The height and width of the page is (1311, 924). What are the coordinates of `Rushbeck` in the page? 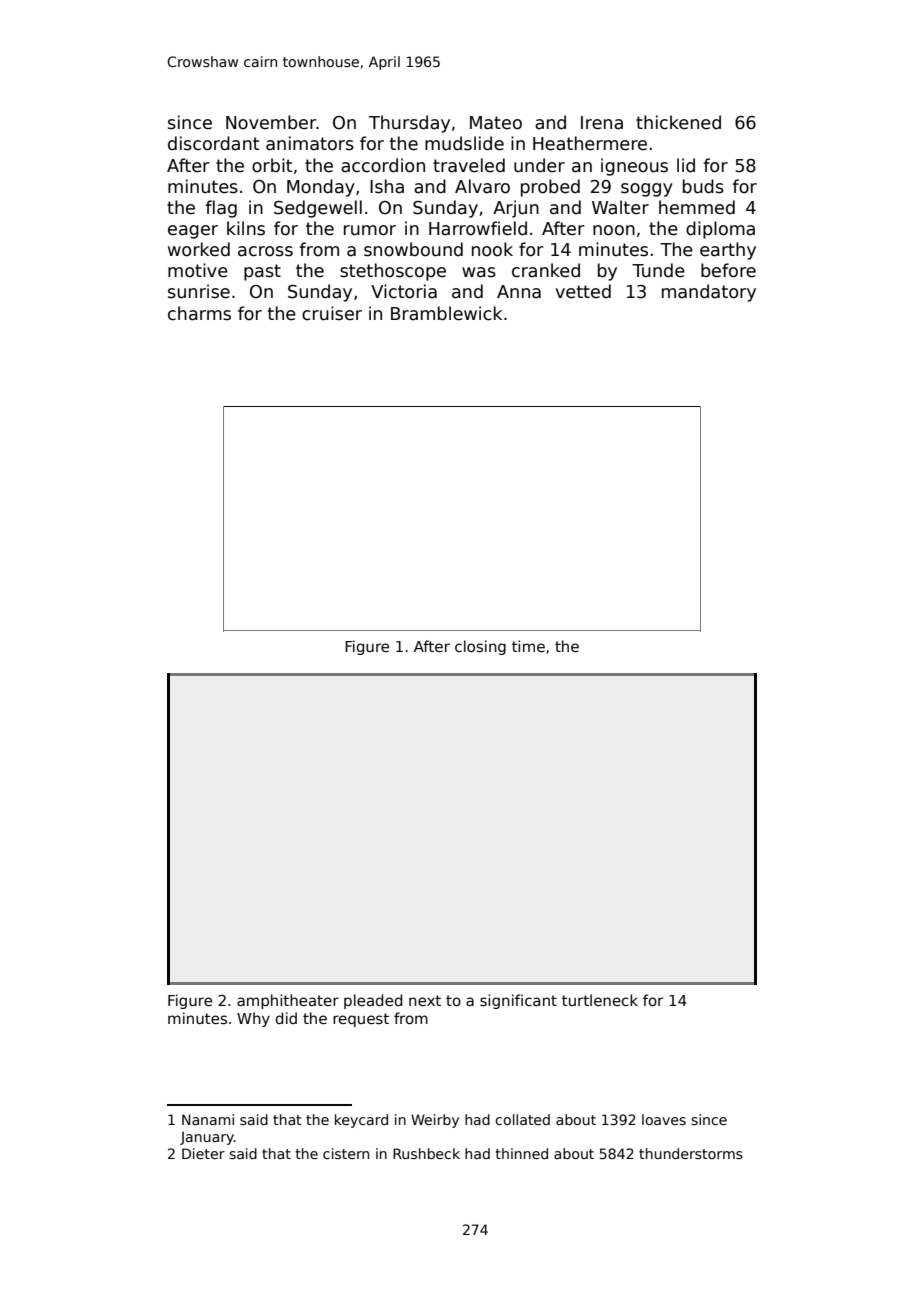 It's located at (426, 1153).
